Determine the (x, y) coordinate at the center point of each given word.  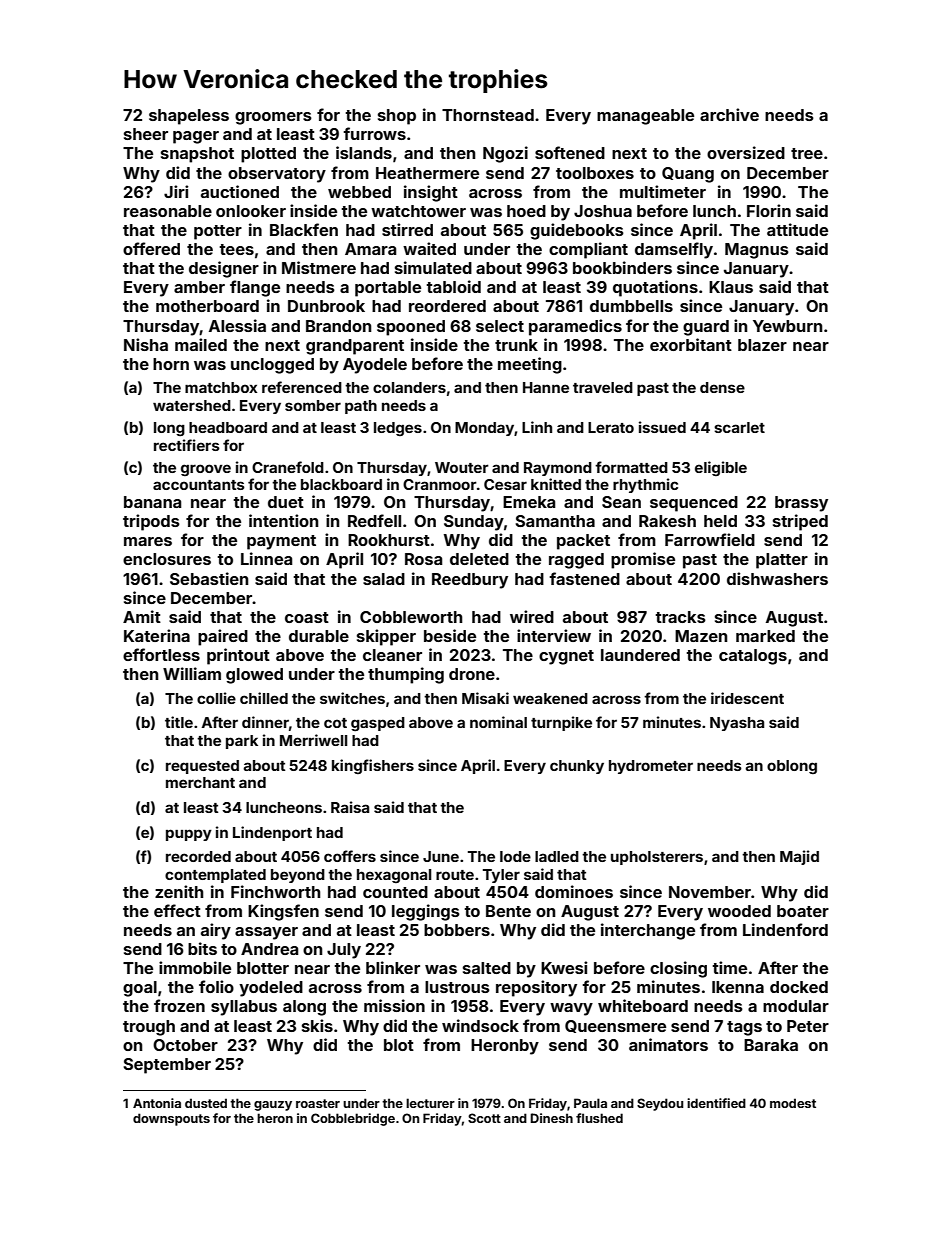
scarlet (739, 427)
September (167, 1066)
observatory (277, 175)
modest (793, 1103)
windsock (480, 1025)
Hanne (546, 387)
